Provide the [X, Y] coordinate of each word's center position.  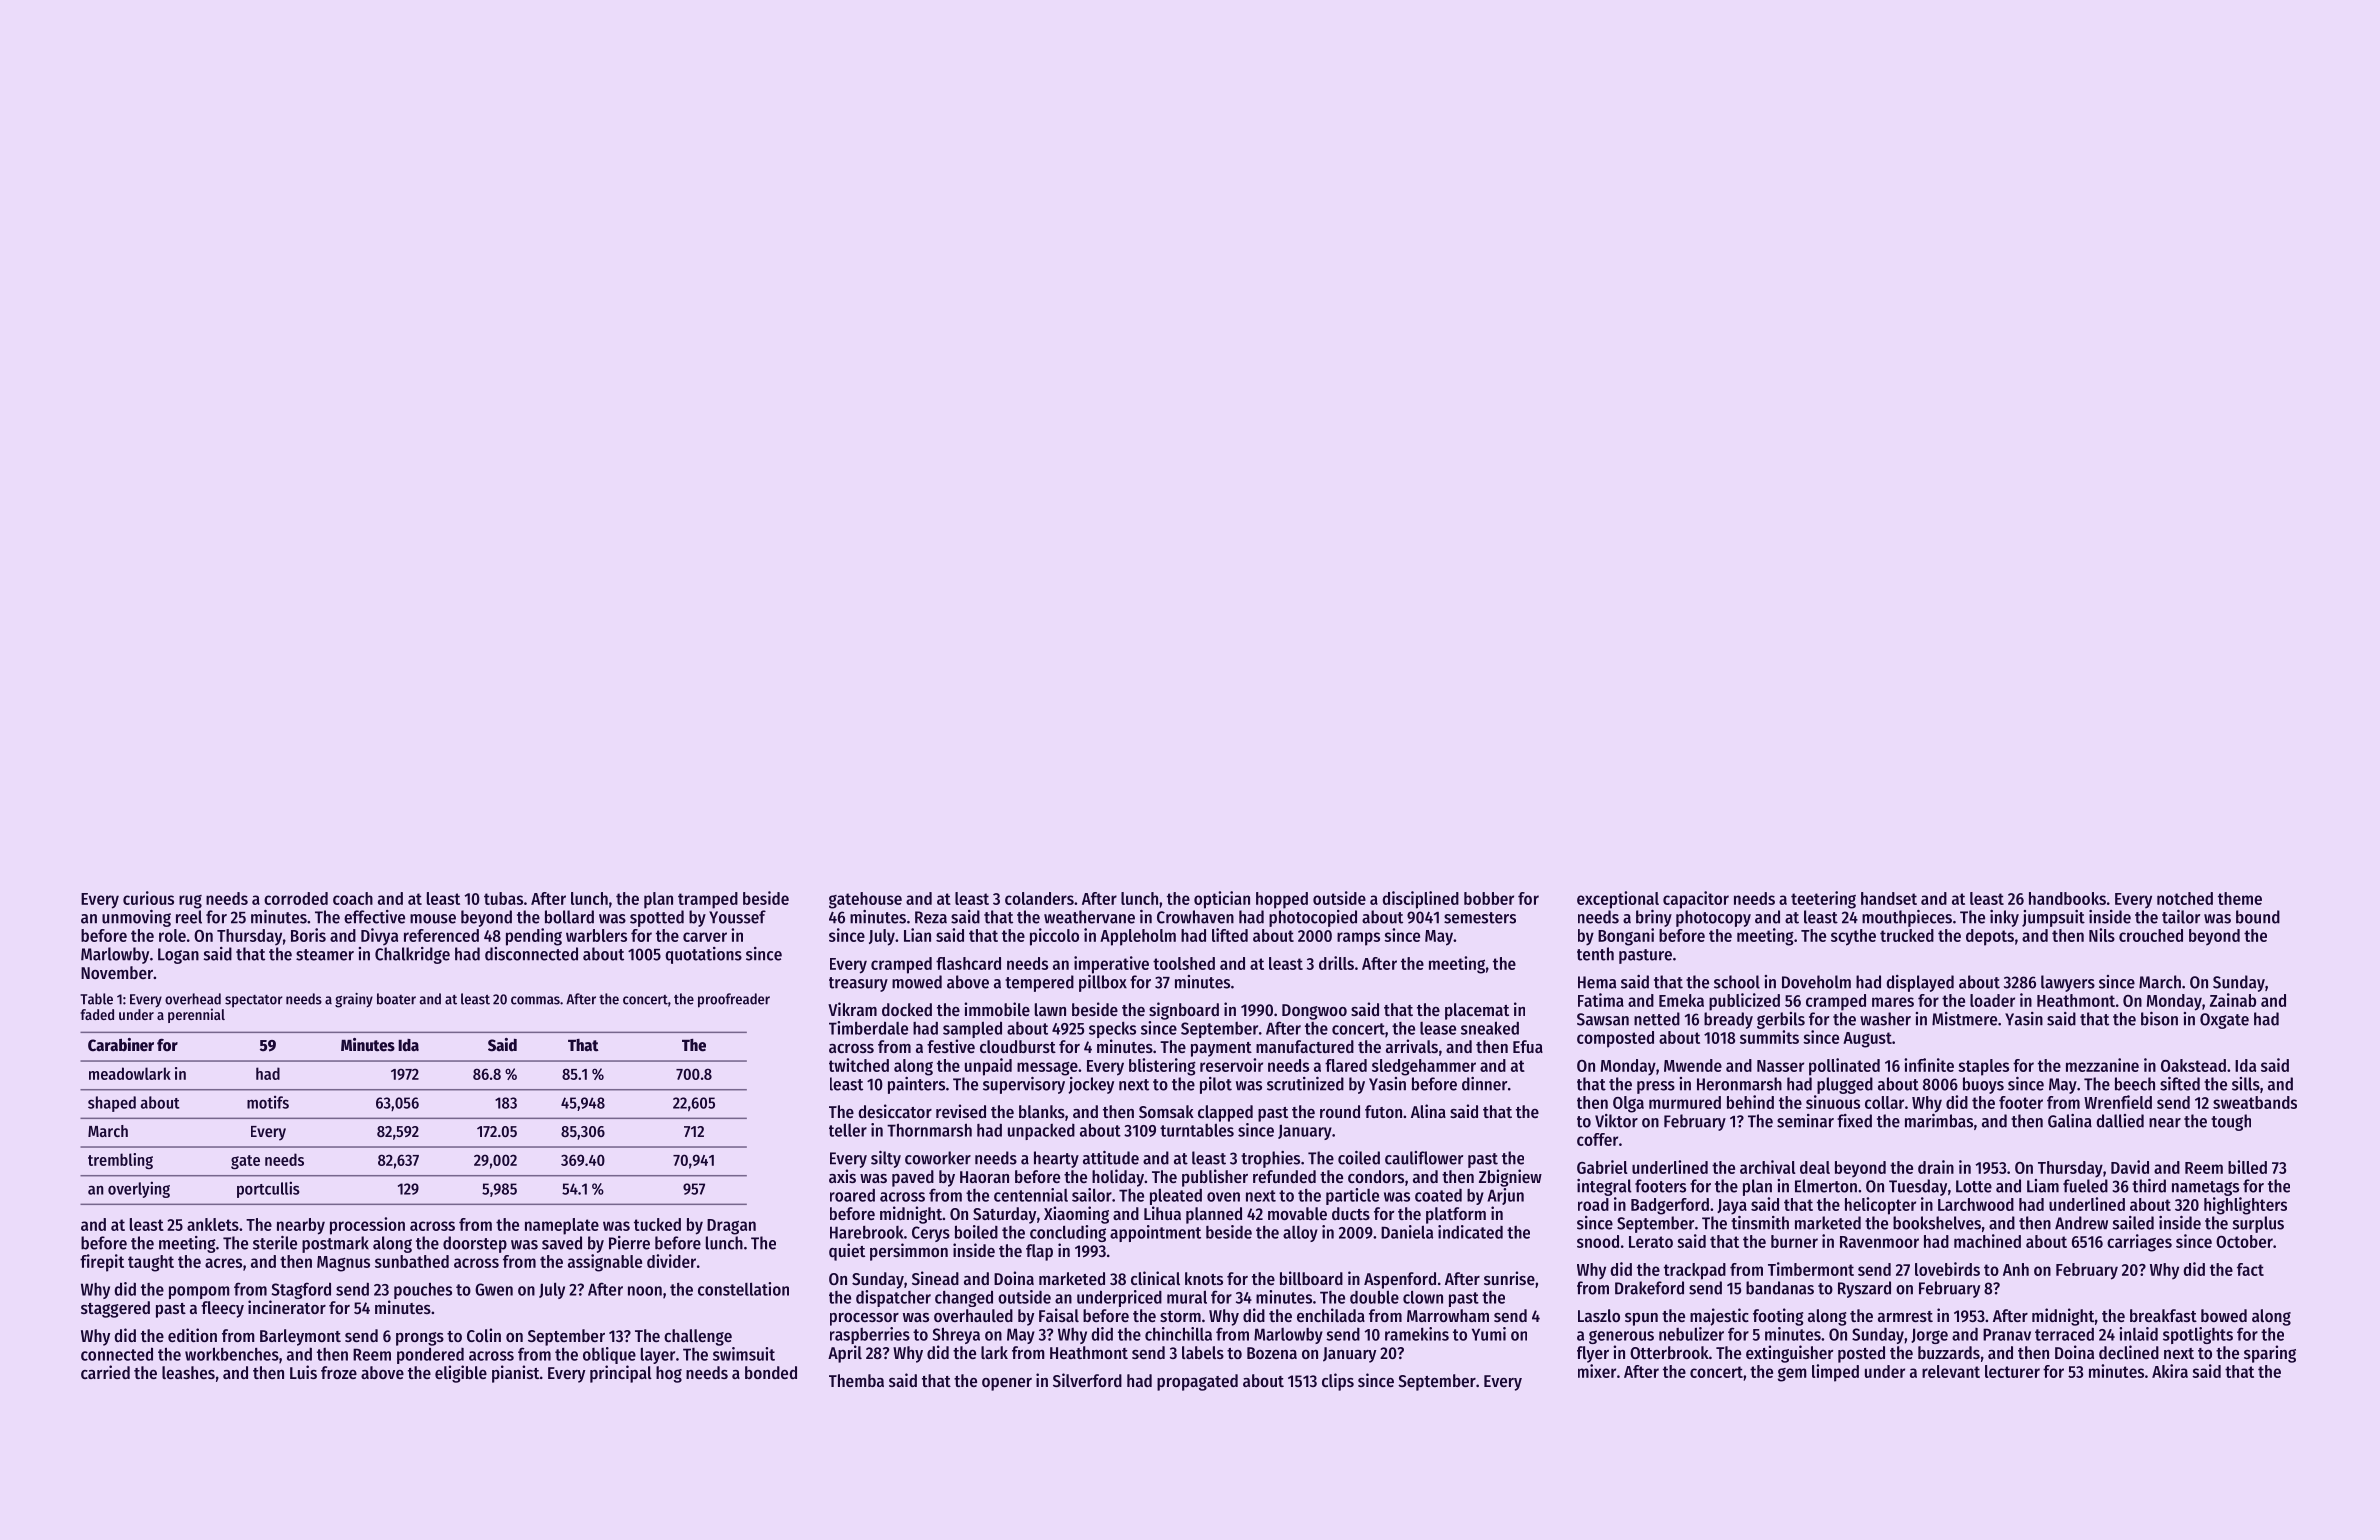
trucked [1907, 935]
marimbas [1939, 1121]
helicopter [1880, 1206]
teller [848, 1130]
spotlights [2198, 1335]
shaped [112, 1104]
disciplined [1420, 900]
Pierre [629, 1243]
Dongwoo [1314, 1012]
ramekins [1417, 1334]
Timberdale [868, 1028]
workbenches [232, 1354]
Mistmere [1964, 1019]
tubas [503, 898]
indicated [1470, 1232]
